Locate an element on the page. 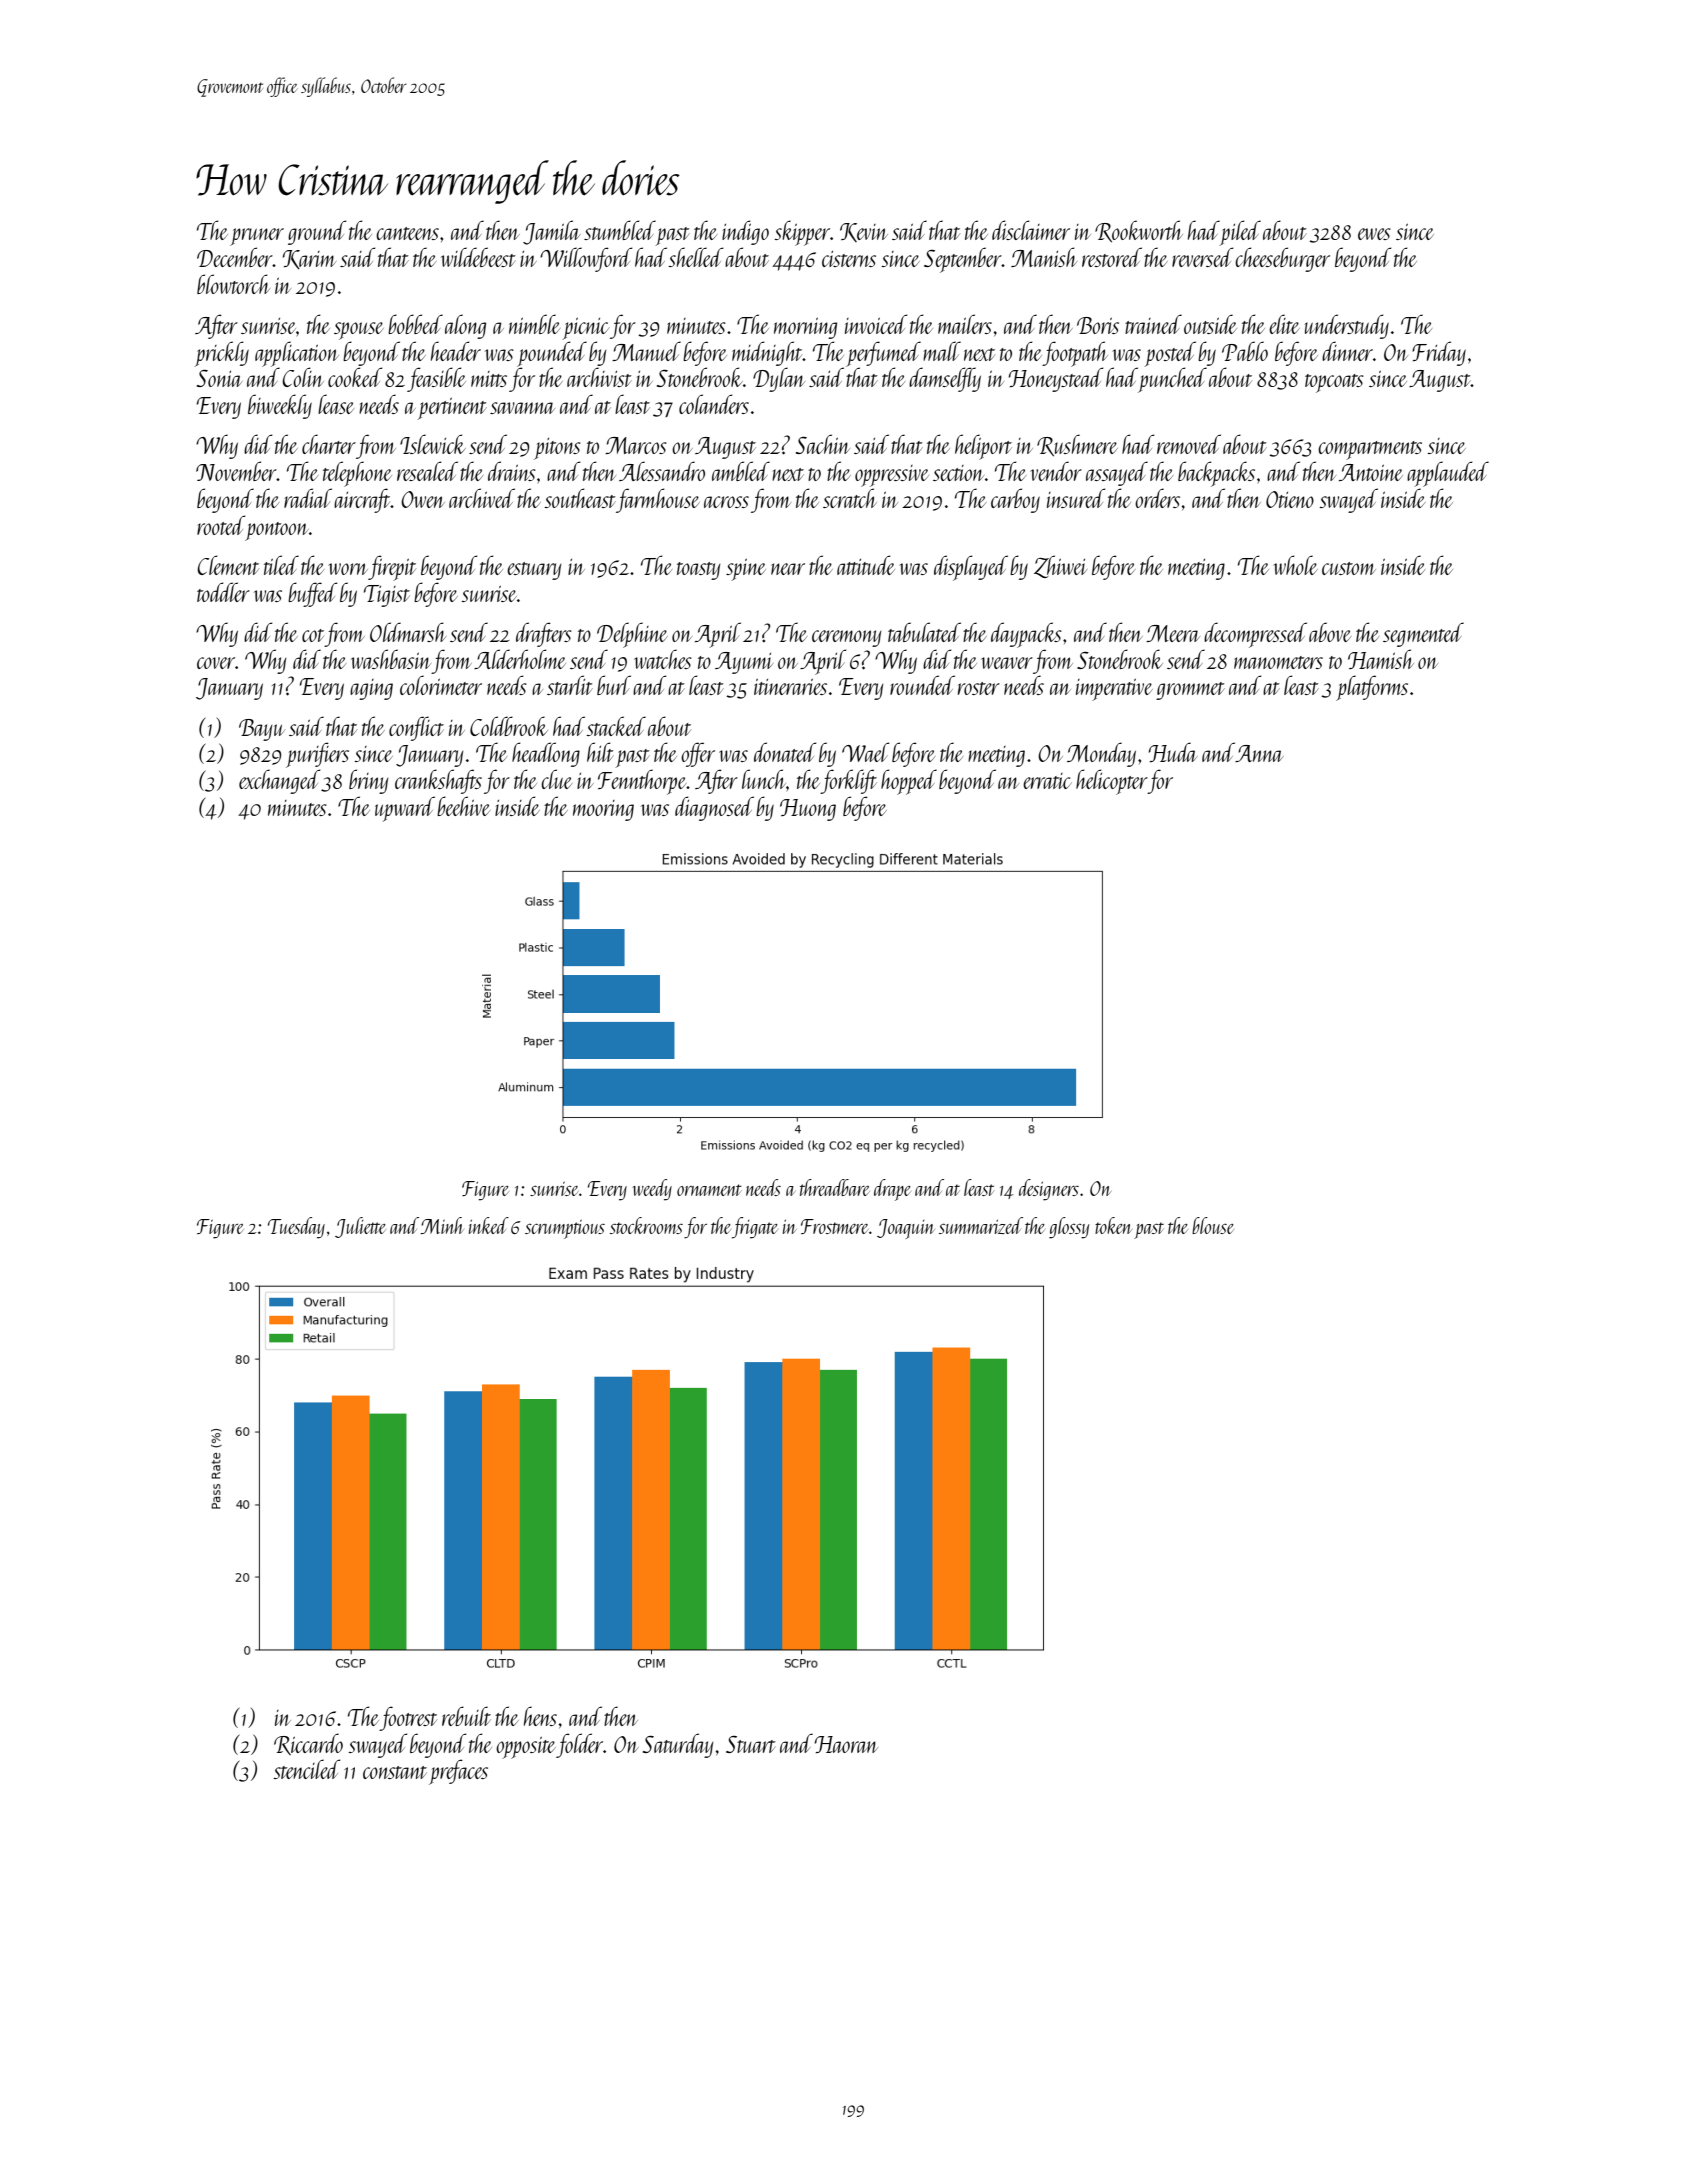 The image size is (1683, 2178). Juliette is located at coordinates (360, 1227).
